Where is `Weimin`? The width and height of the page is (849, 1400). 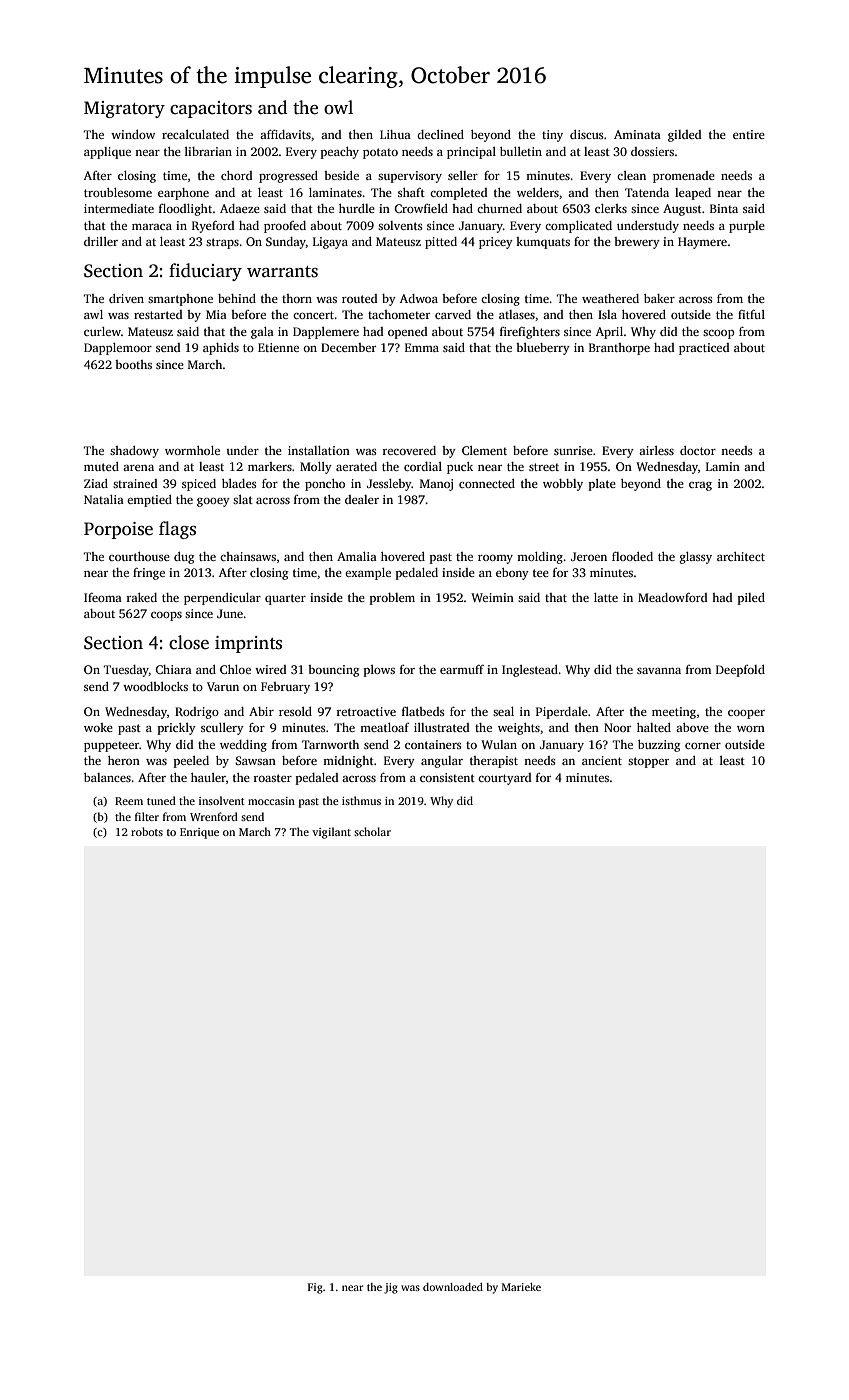
Weimin is located at coordinates (492, 597).
